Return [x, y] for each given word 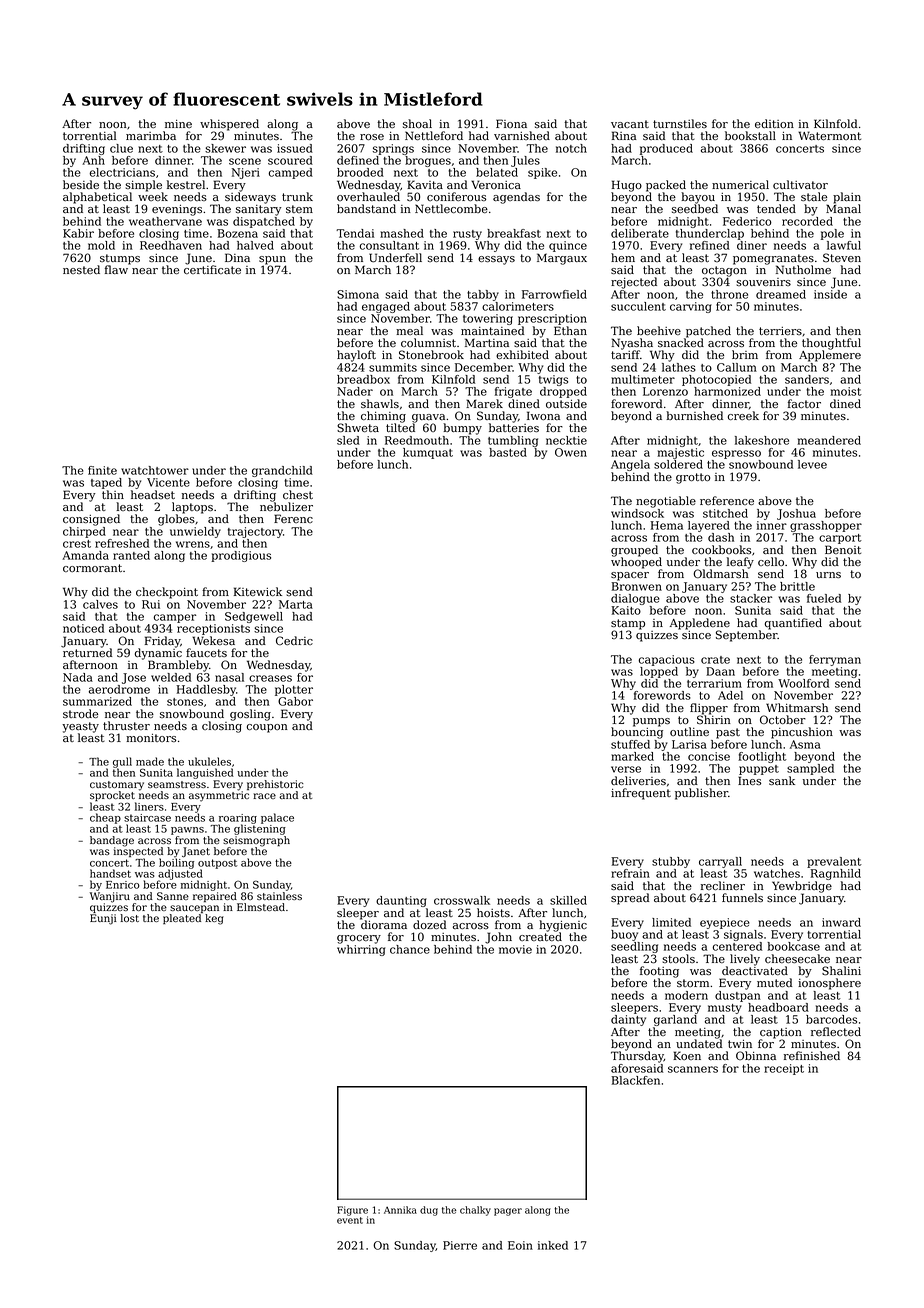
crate [715, 660]
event [350, 1220]
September [747, 636]
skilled [568, 900]
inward [841, 922]
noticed [83, 628]
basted [508, 452]
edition [774, 123]
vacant [630, 124]
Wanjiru [110, 897]
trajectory [255, 532]
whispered [229, 125]
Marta [296, 604]
